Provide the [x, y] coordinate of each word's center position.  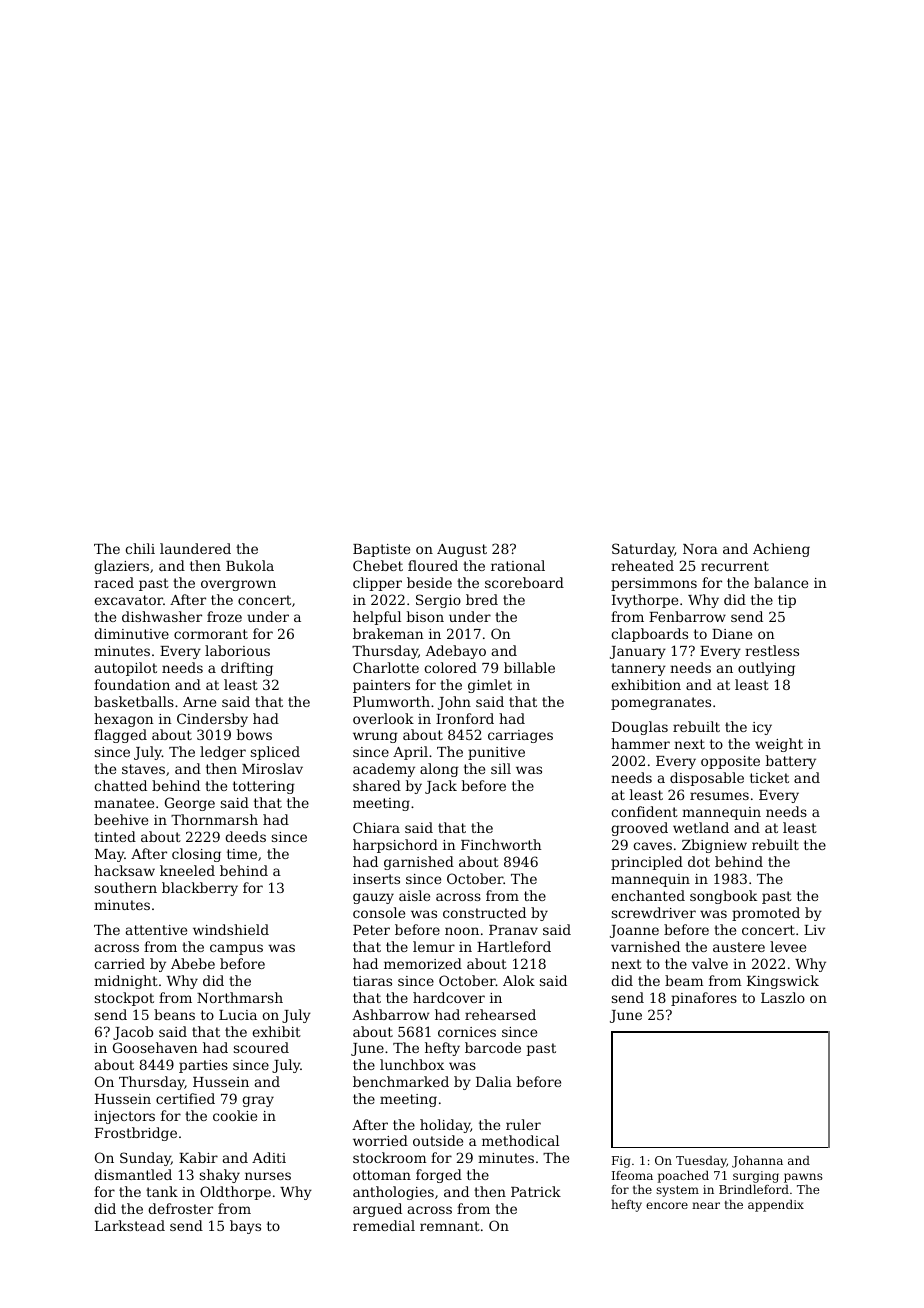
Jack [441, 787]
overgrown [238, 585]
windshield [231, 929]
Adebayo [456, 652]
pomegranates [661, 703]
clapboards [649, 635]
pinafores [704, 999]
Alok [519, 980]
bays [245, 1227]
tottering [264, 787]
